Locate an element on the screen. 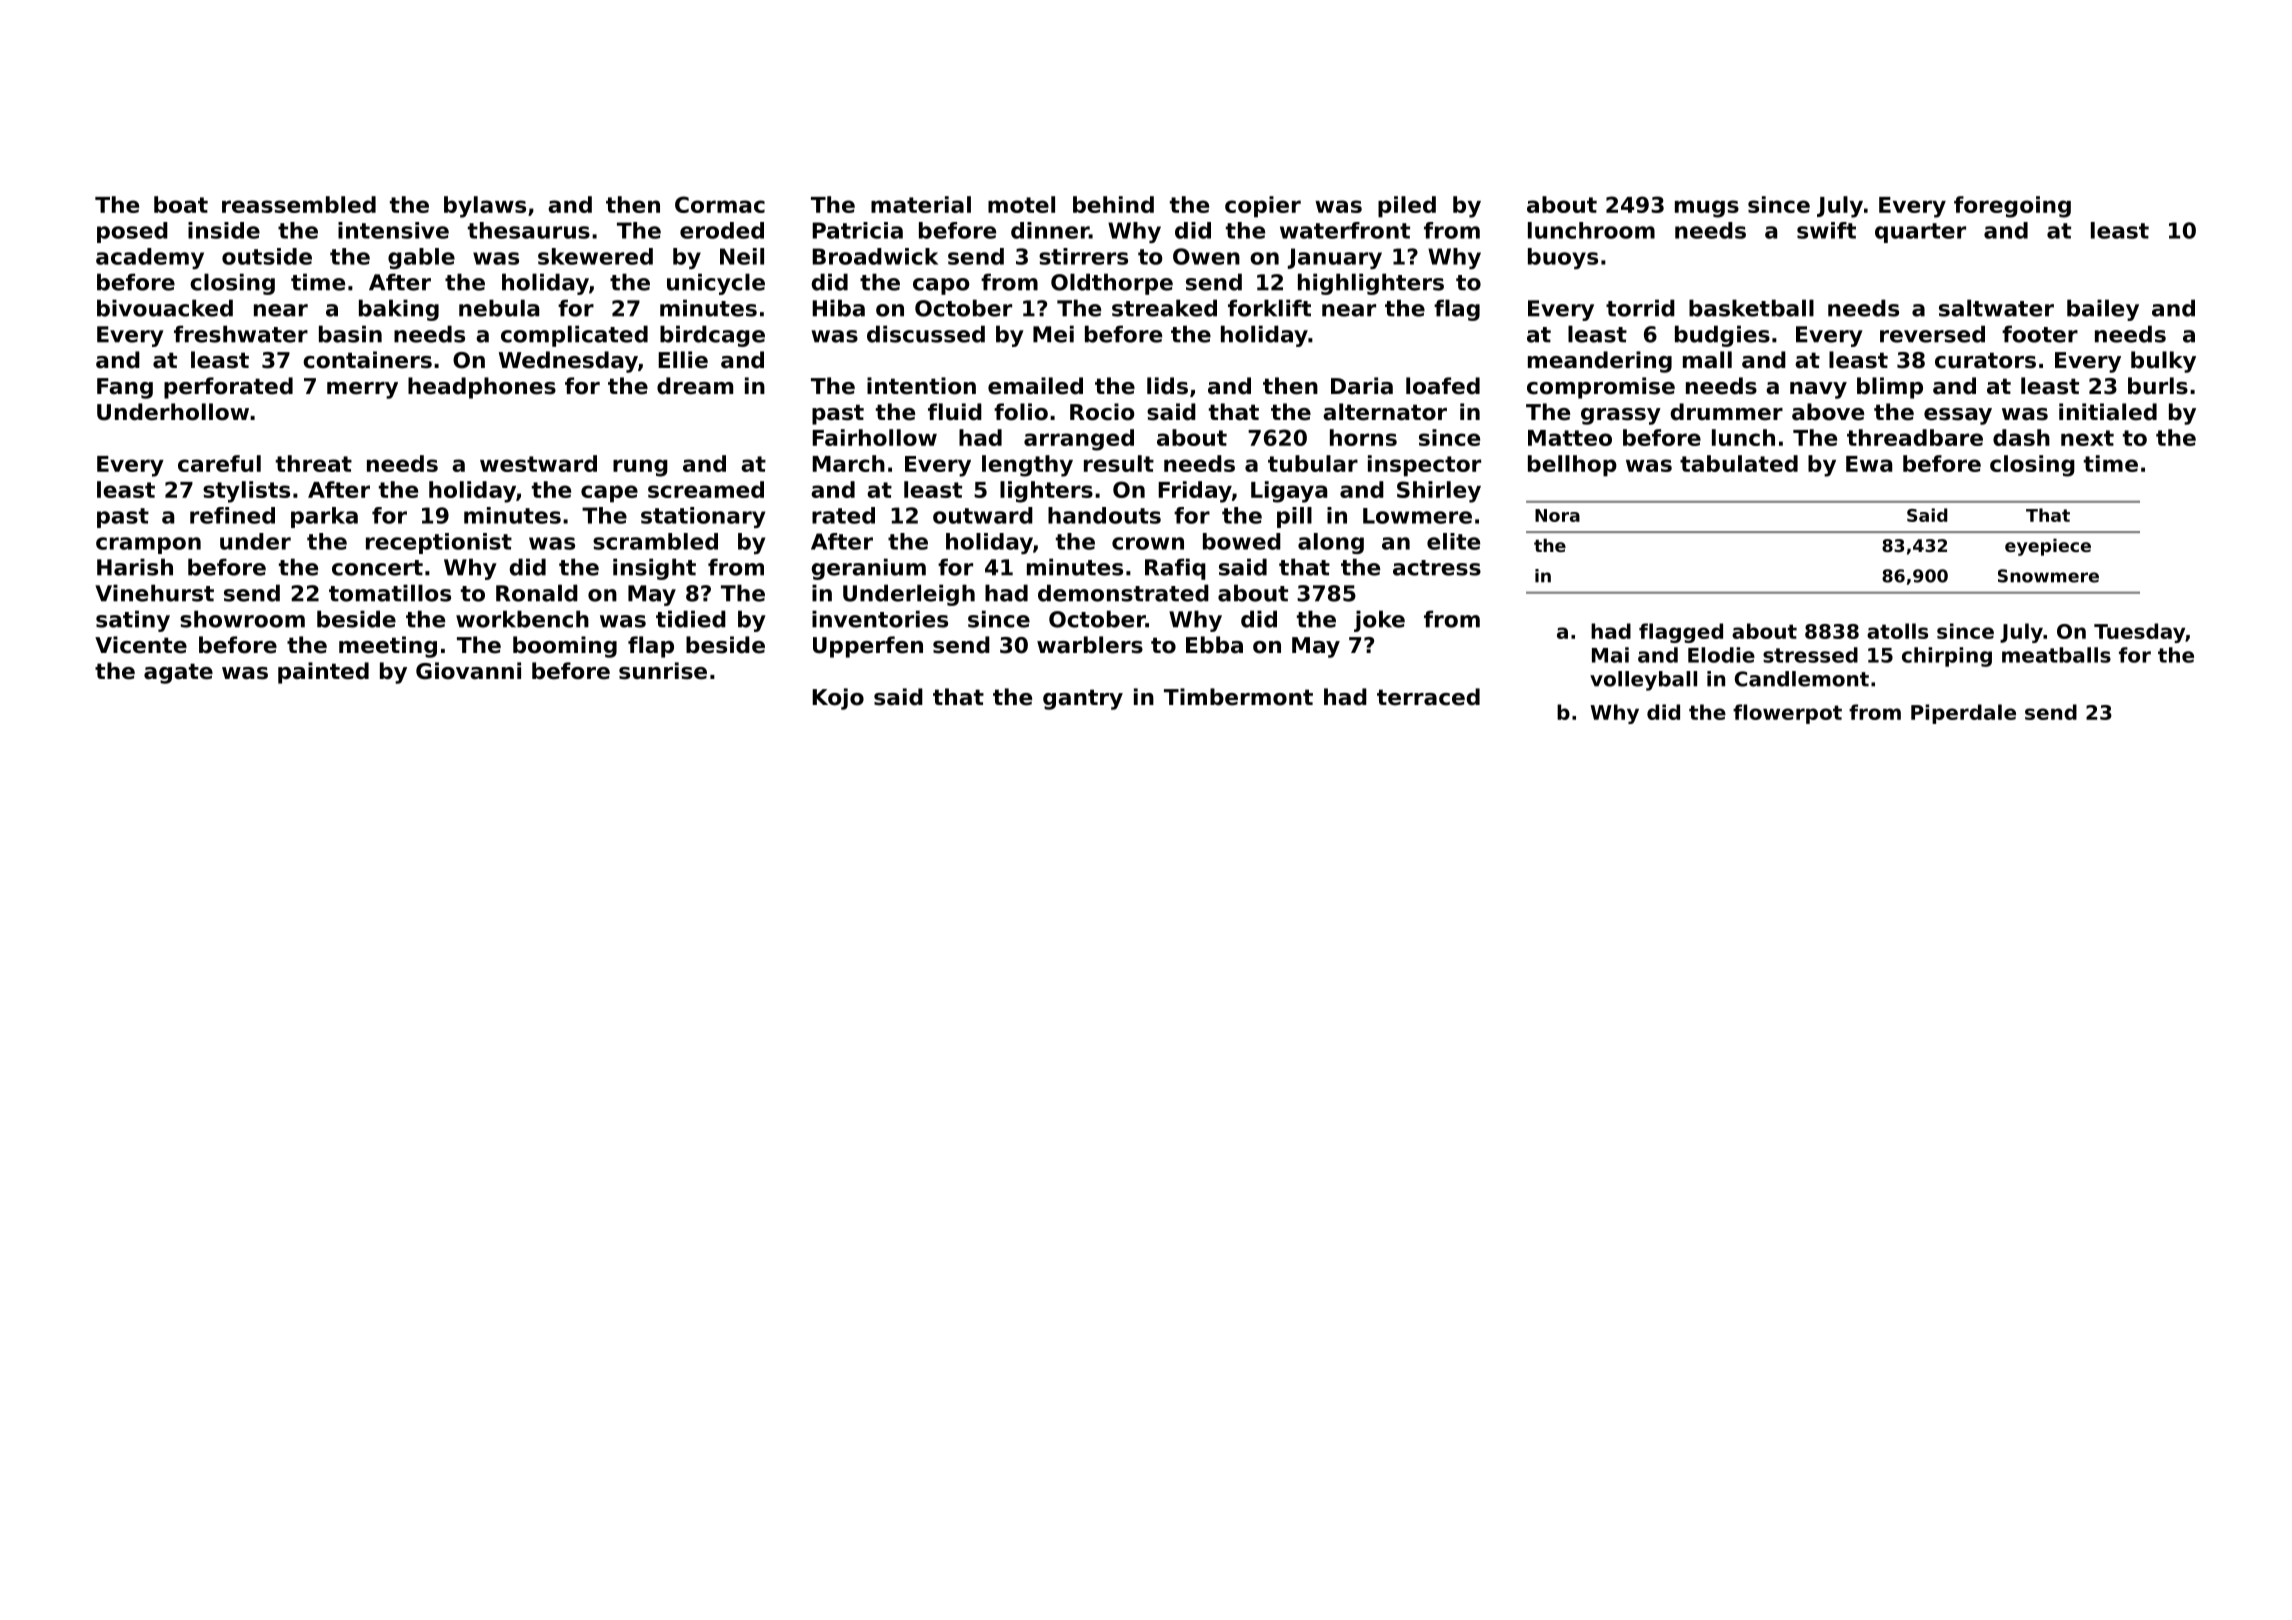  Mei is located at coordinates (1053, 334).
